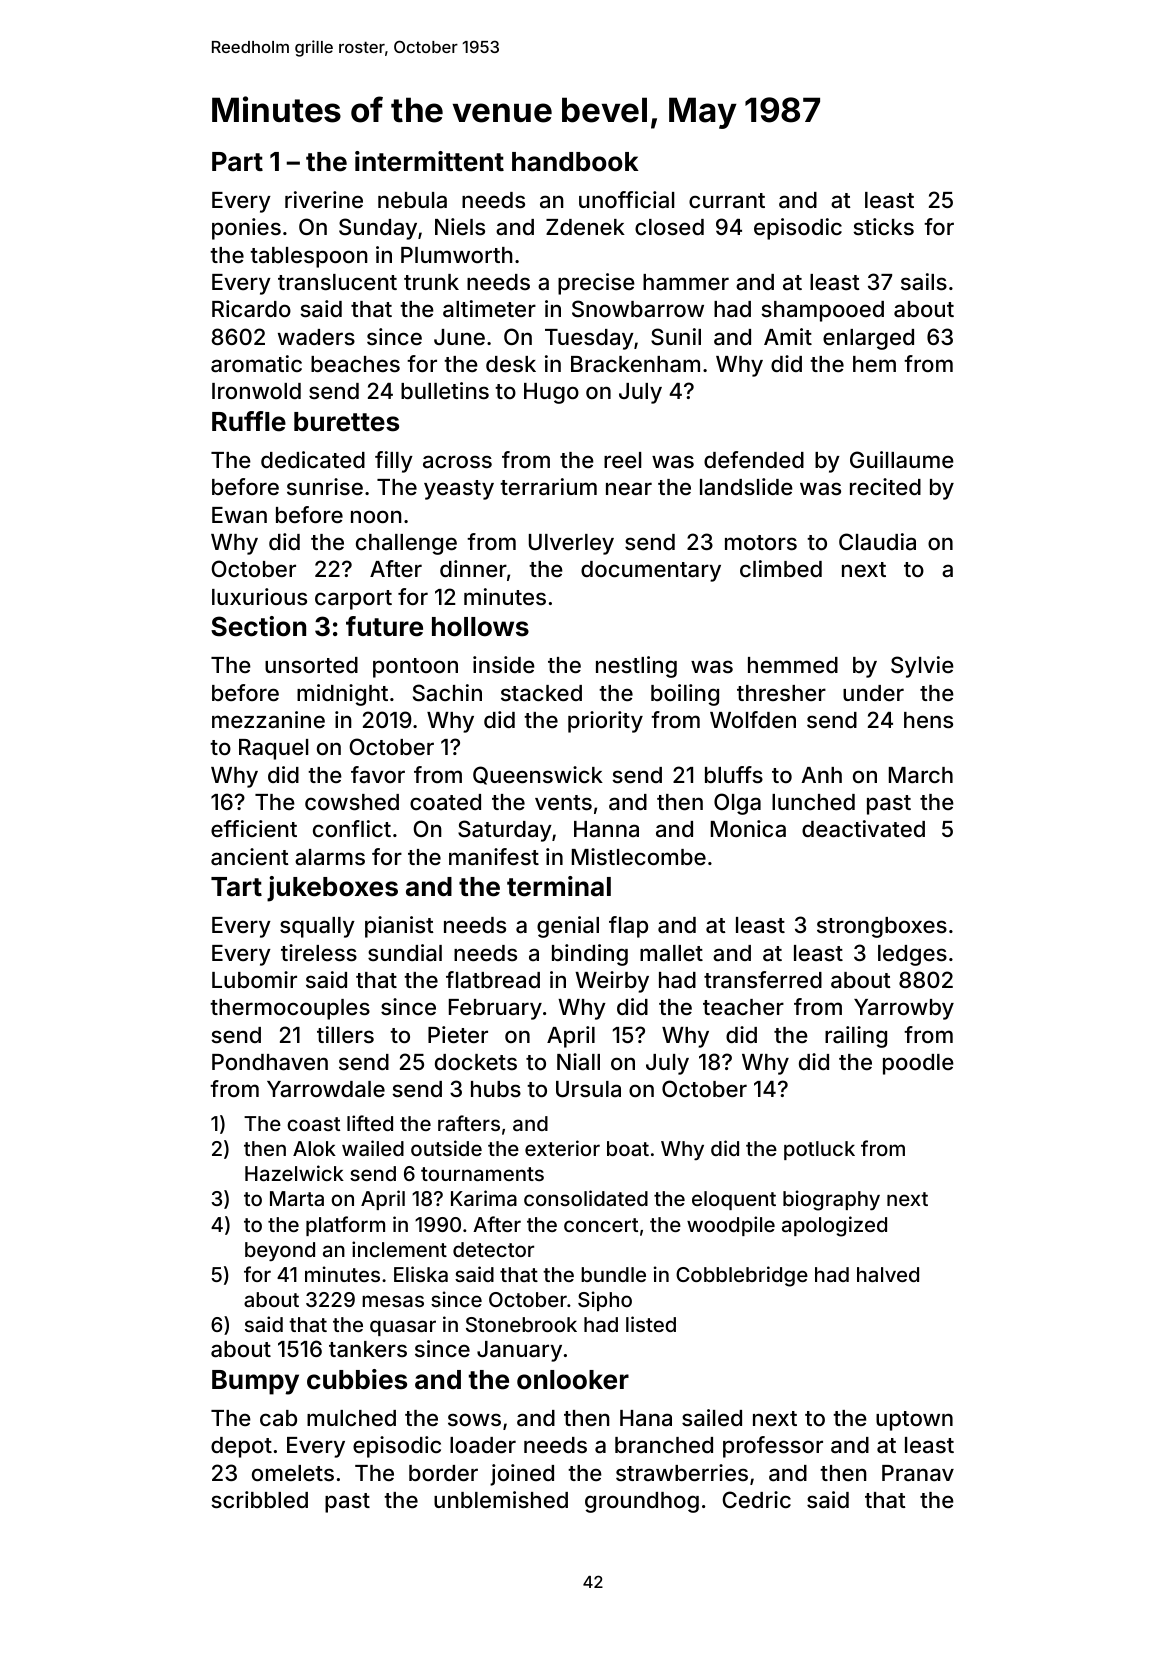  What do you see at coordinates (236, 887) in the image?
I see `Tart` at bounding box center [236, 887].
